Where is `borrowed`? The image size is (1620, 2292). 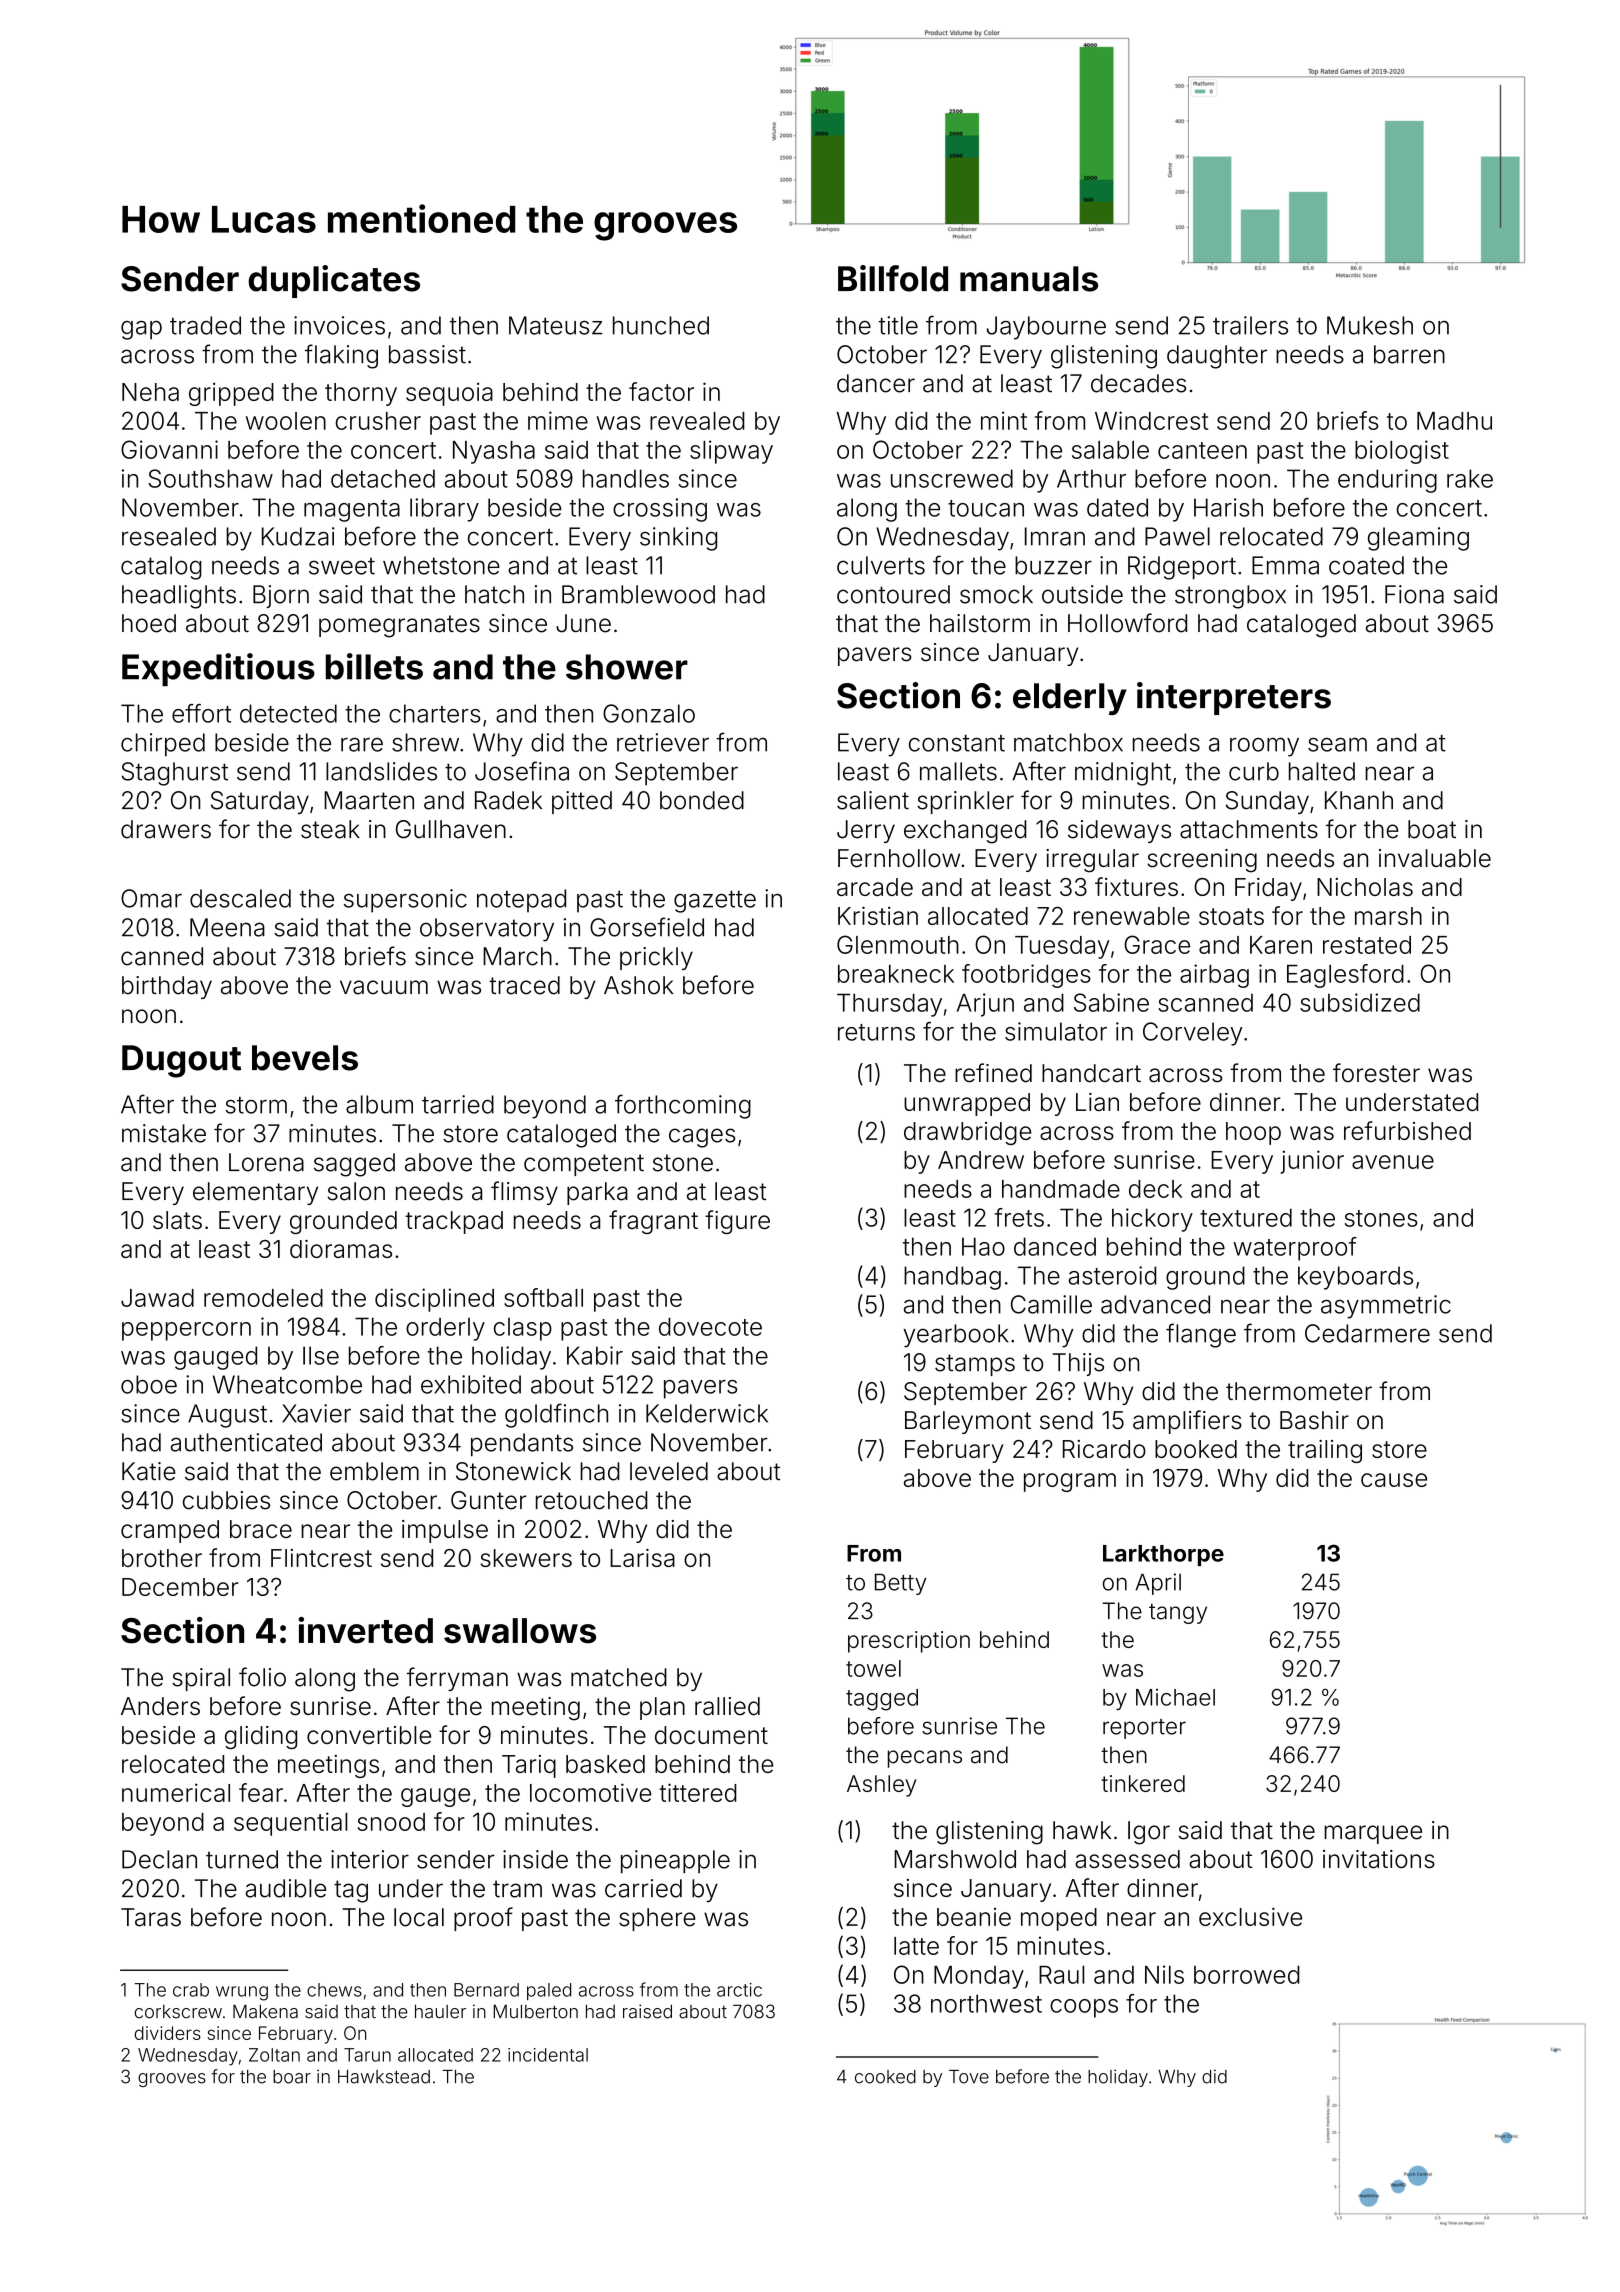
borrowed is located at coordinates (1247, 1975).
